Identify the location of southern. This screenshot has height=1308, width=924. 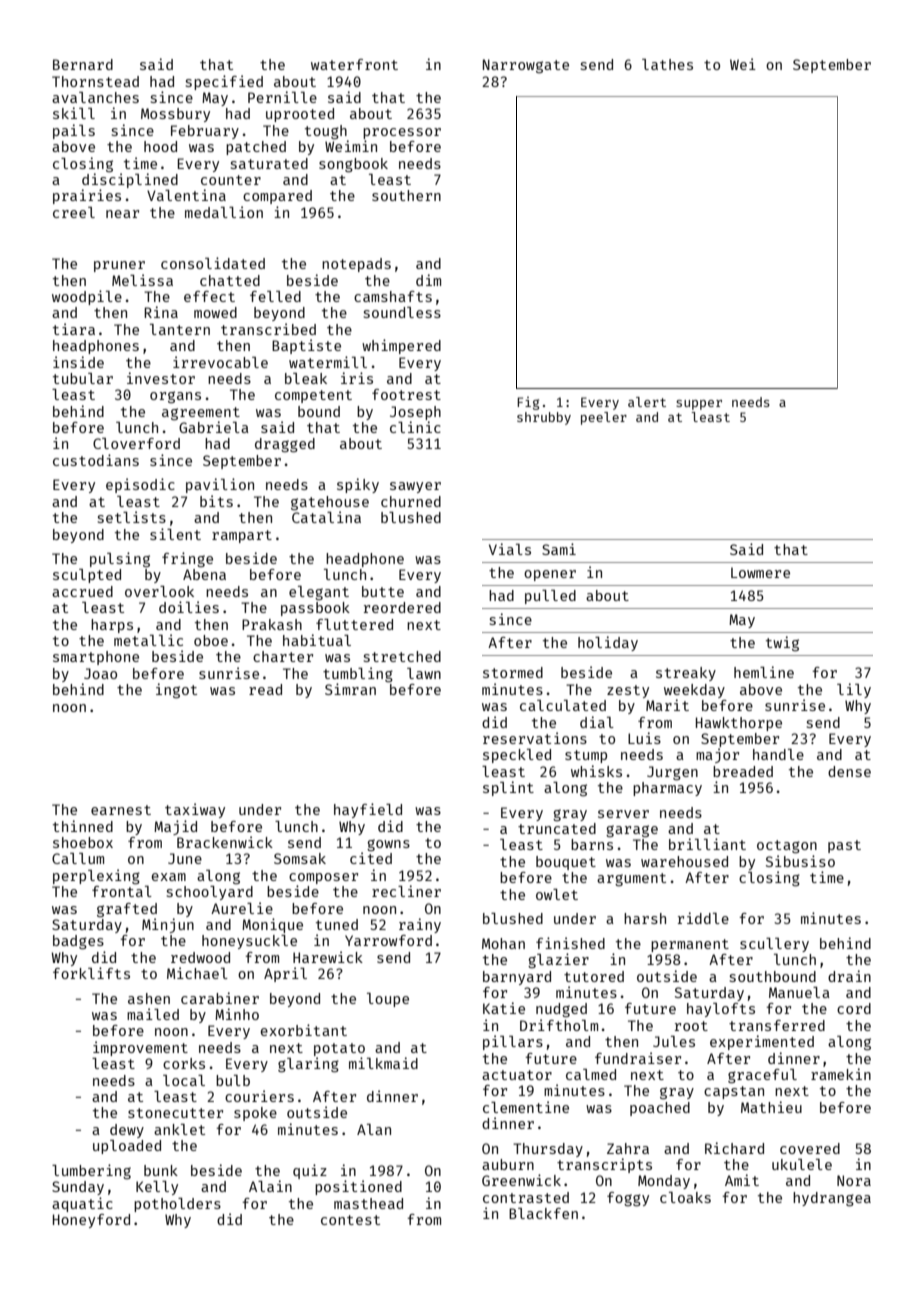
(406, 195).
